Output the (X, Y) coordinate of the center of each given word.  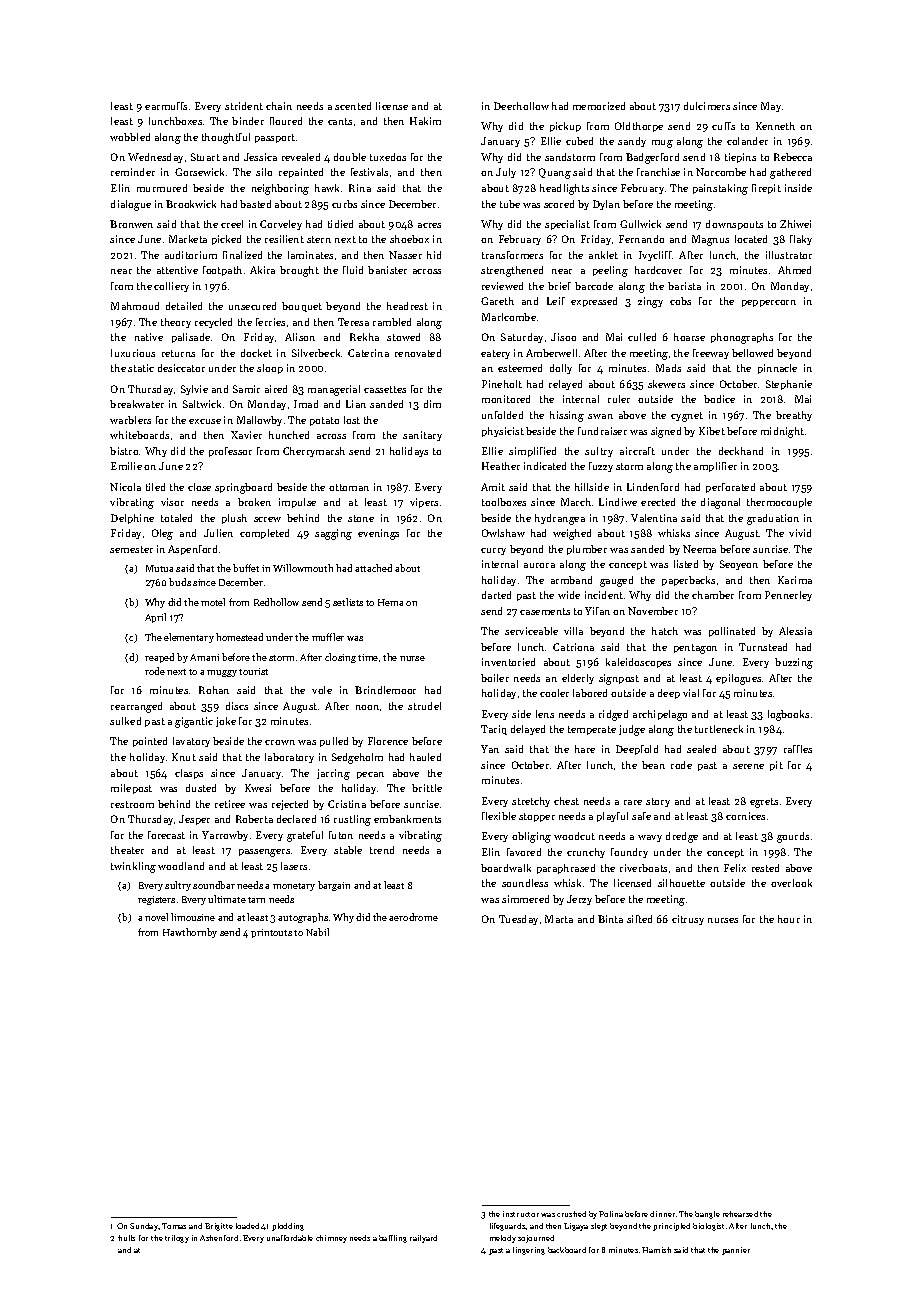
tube (510, 204)
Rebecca (793, 157)
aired (276, 389)
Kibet (712, 431)
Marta (559, 919)
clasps (189, 774)
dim (432, 404)
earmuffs (166, 106)
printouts (271, 933)
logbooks (788, 715)
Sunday (144, 1227)
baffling (393, 1239)
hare (585, 749)
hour (789, 919)
